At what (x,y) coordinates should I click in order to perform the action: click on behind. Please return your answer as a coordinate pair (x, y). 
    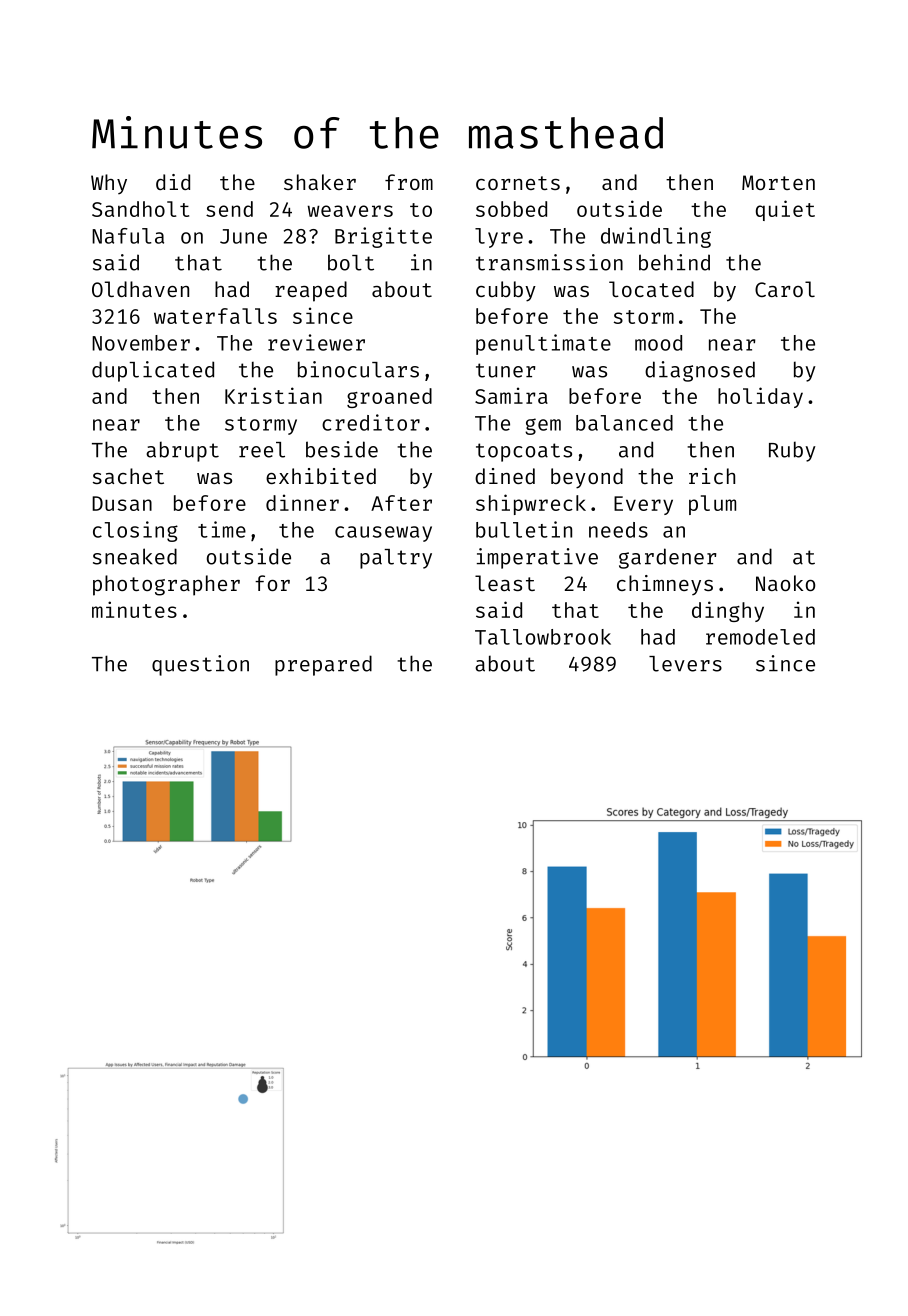
    Looking at the image, I should click on (674, 262).
